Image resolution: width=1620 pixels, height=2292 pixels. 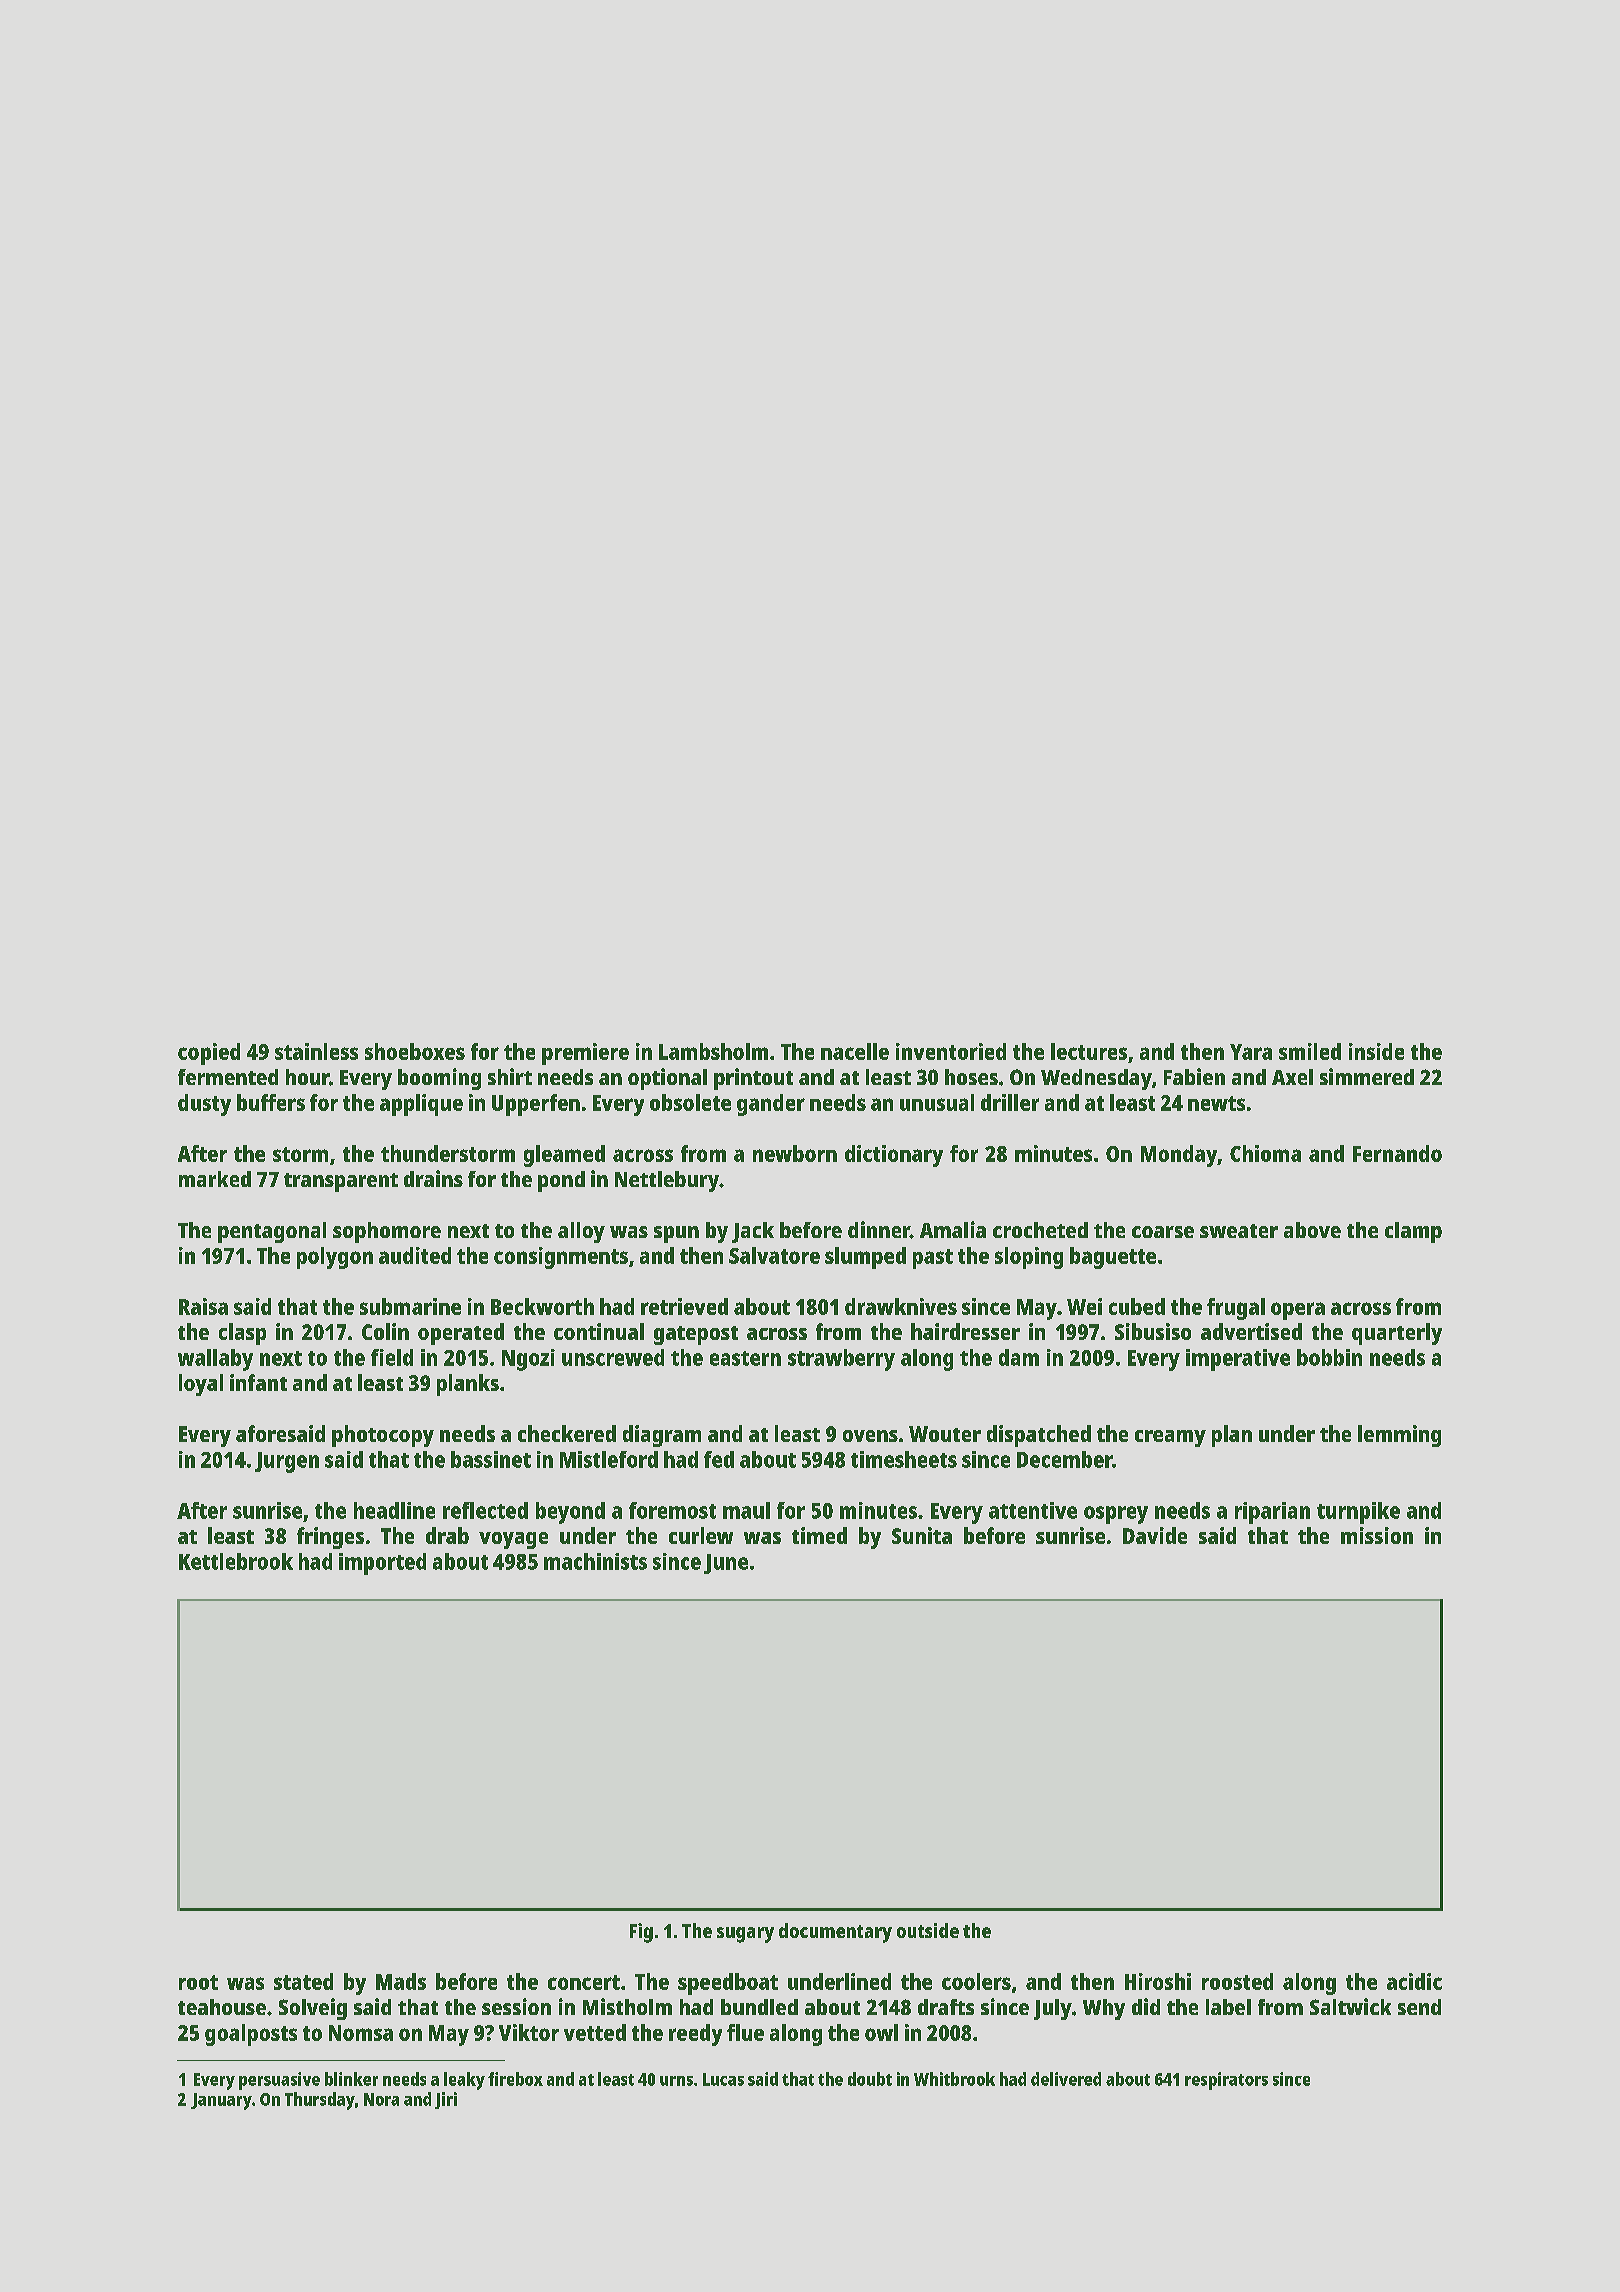 I want to click on consignments, so click(x=561, y=1258).
